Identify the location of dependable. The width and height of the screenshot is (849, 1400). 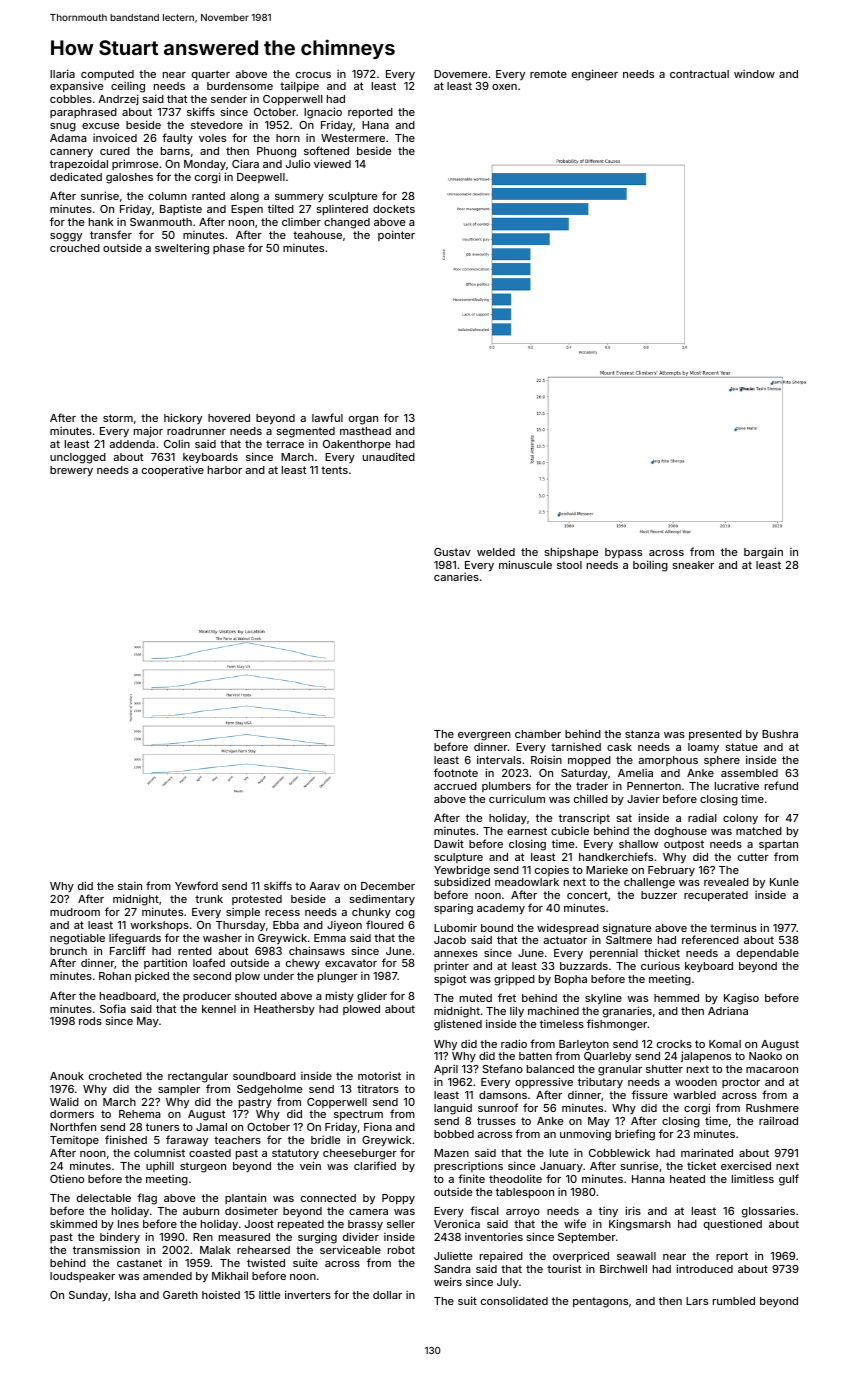
(768, 954).
